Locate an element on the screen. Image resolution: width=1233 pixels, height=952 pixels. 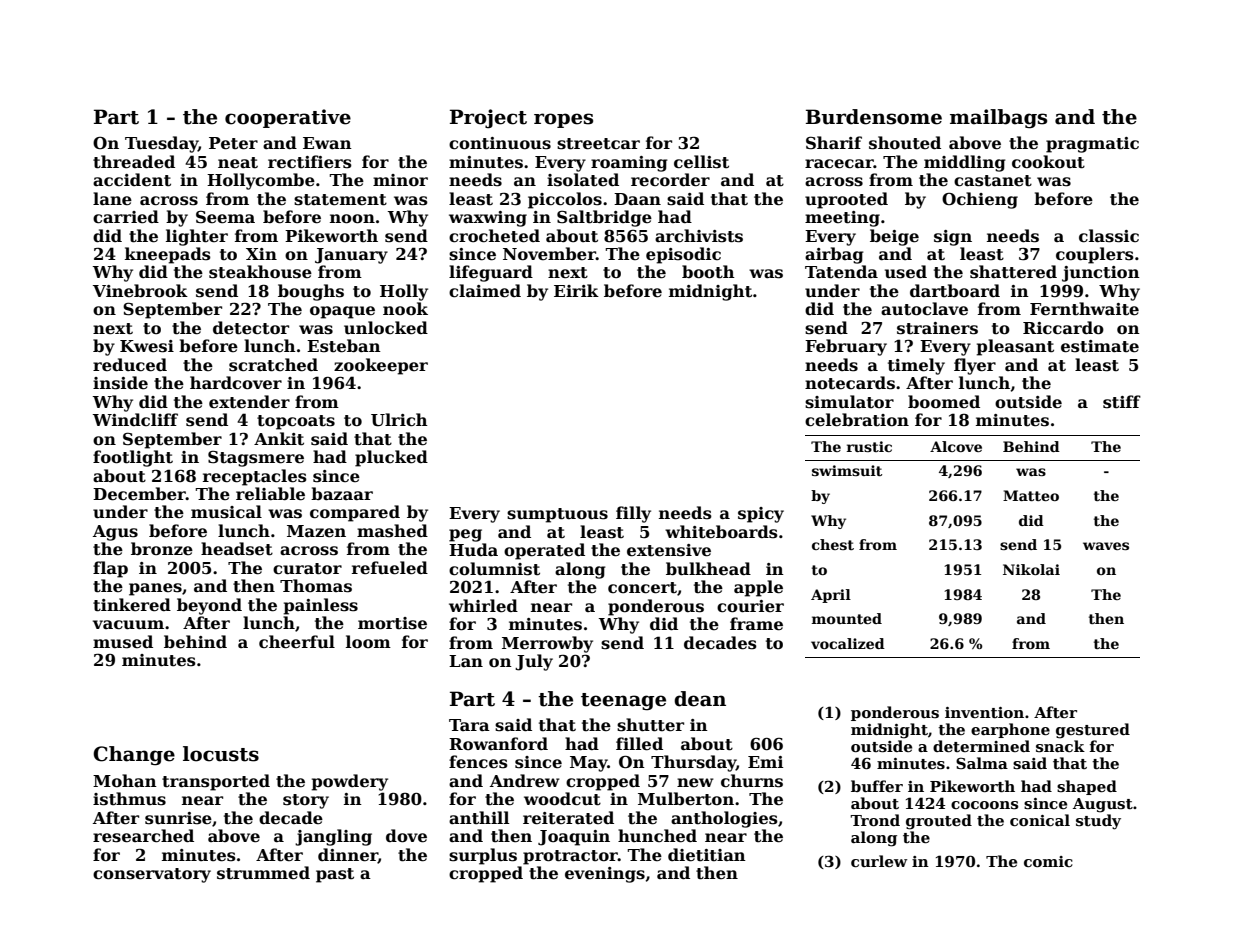
pragmatic is located at coordinates (1092, 145).
